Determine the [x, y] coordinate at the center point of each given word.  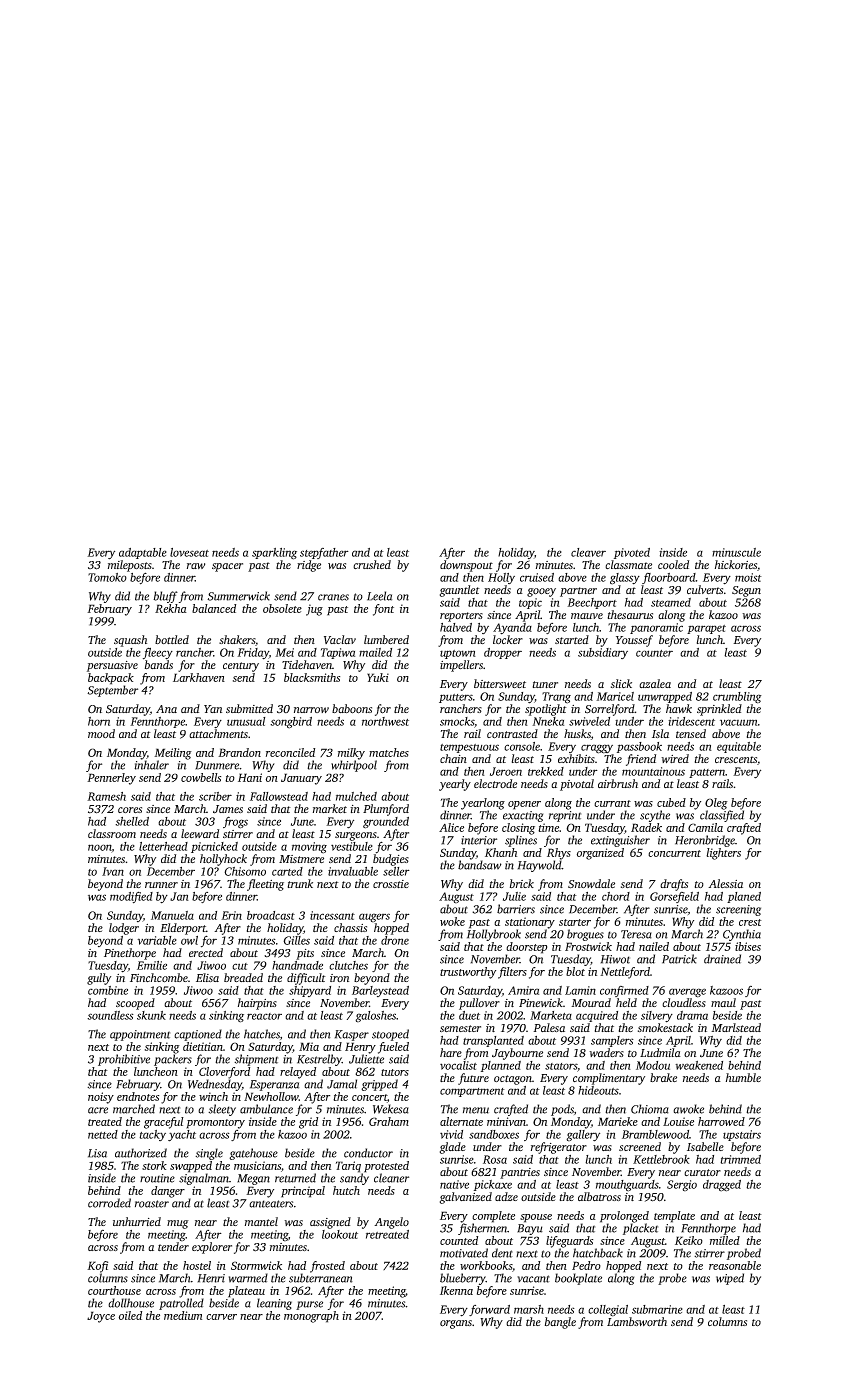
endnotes [138, 1096]
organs [456, 1324]
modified [131, 897]
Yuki [378, 677]
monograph [311, 1317]
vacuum [738, 722]
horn [99, 721]
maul [723, 1002]
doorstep [526, 948]
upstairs [742, 1135]
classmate [628, 564]
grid [308, 1123]
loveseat [189, 552]
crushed [372, 564]
